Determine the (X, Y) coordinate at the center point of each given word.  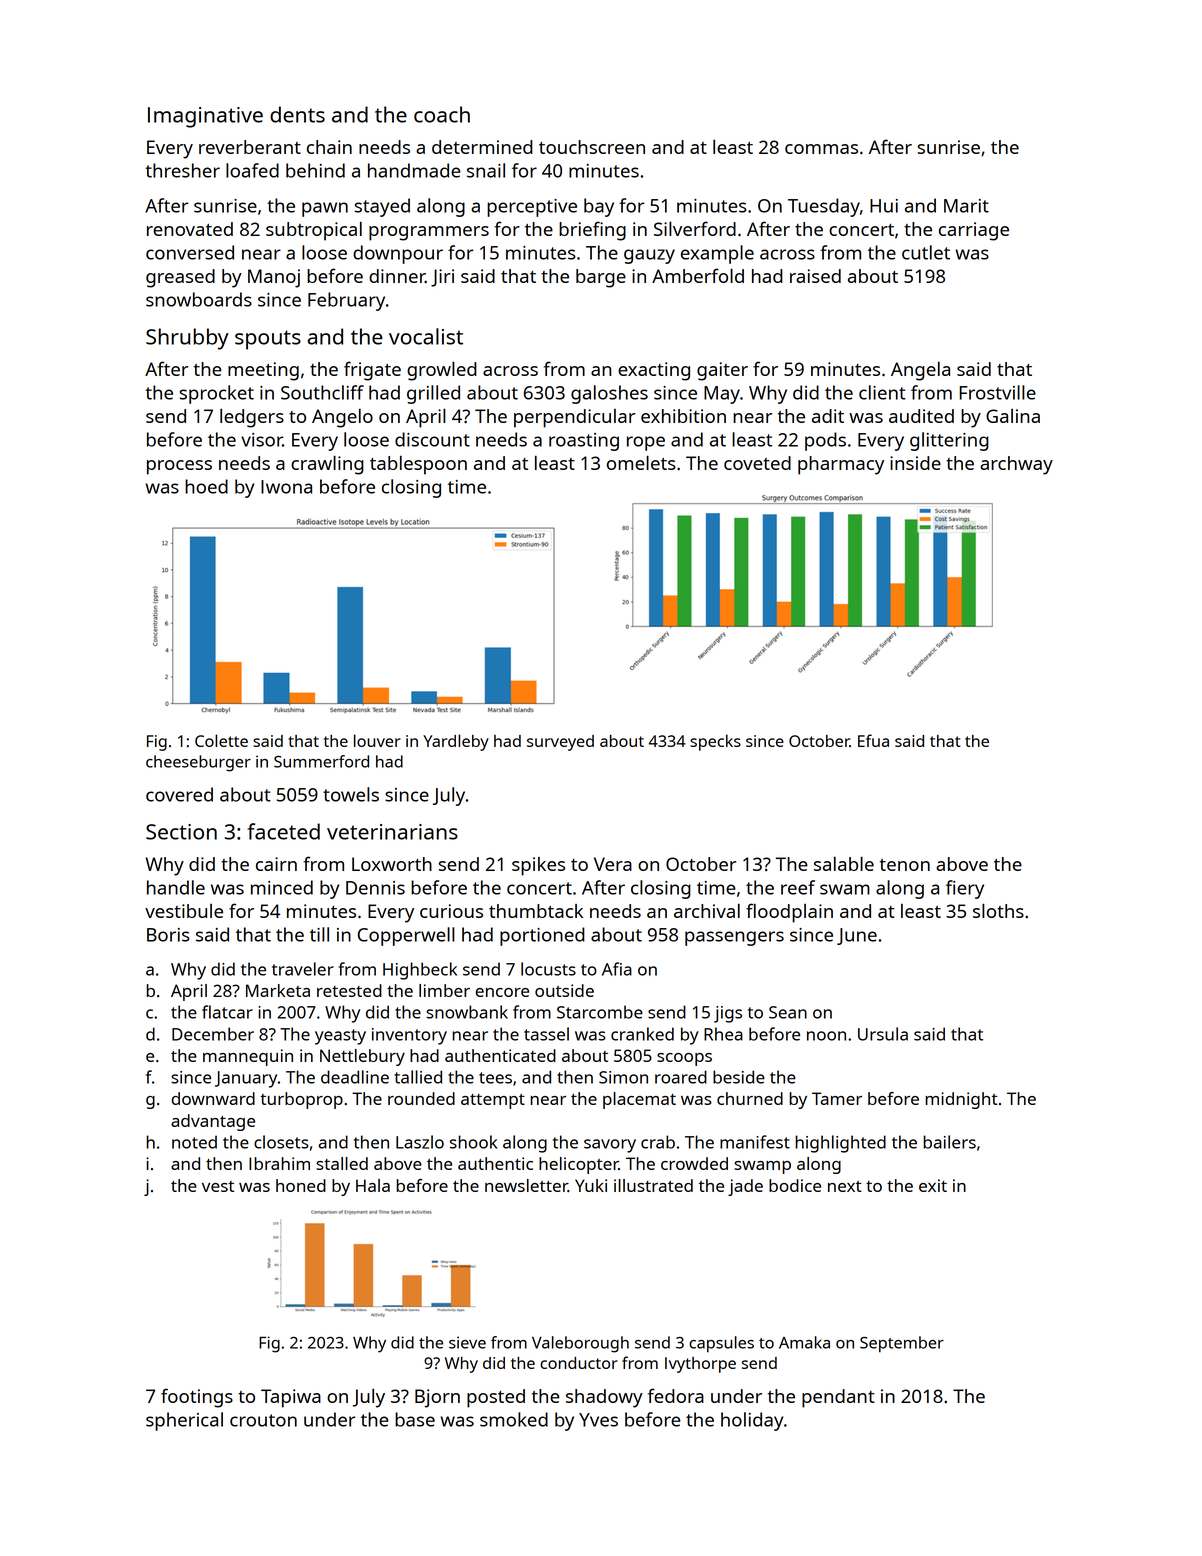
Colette (221, 740)
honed (301, 1185)
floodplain (789, 913)
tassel (546, 1034)
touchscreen (592, 147)
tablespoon (418, 465)
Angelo (342, 418)
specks (715, 742)
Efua (873, 740)
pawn (325, 209)
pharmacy (841, 465)
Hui (884, 206)
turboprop (301, 1100)
